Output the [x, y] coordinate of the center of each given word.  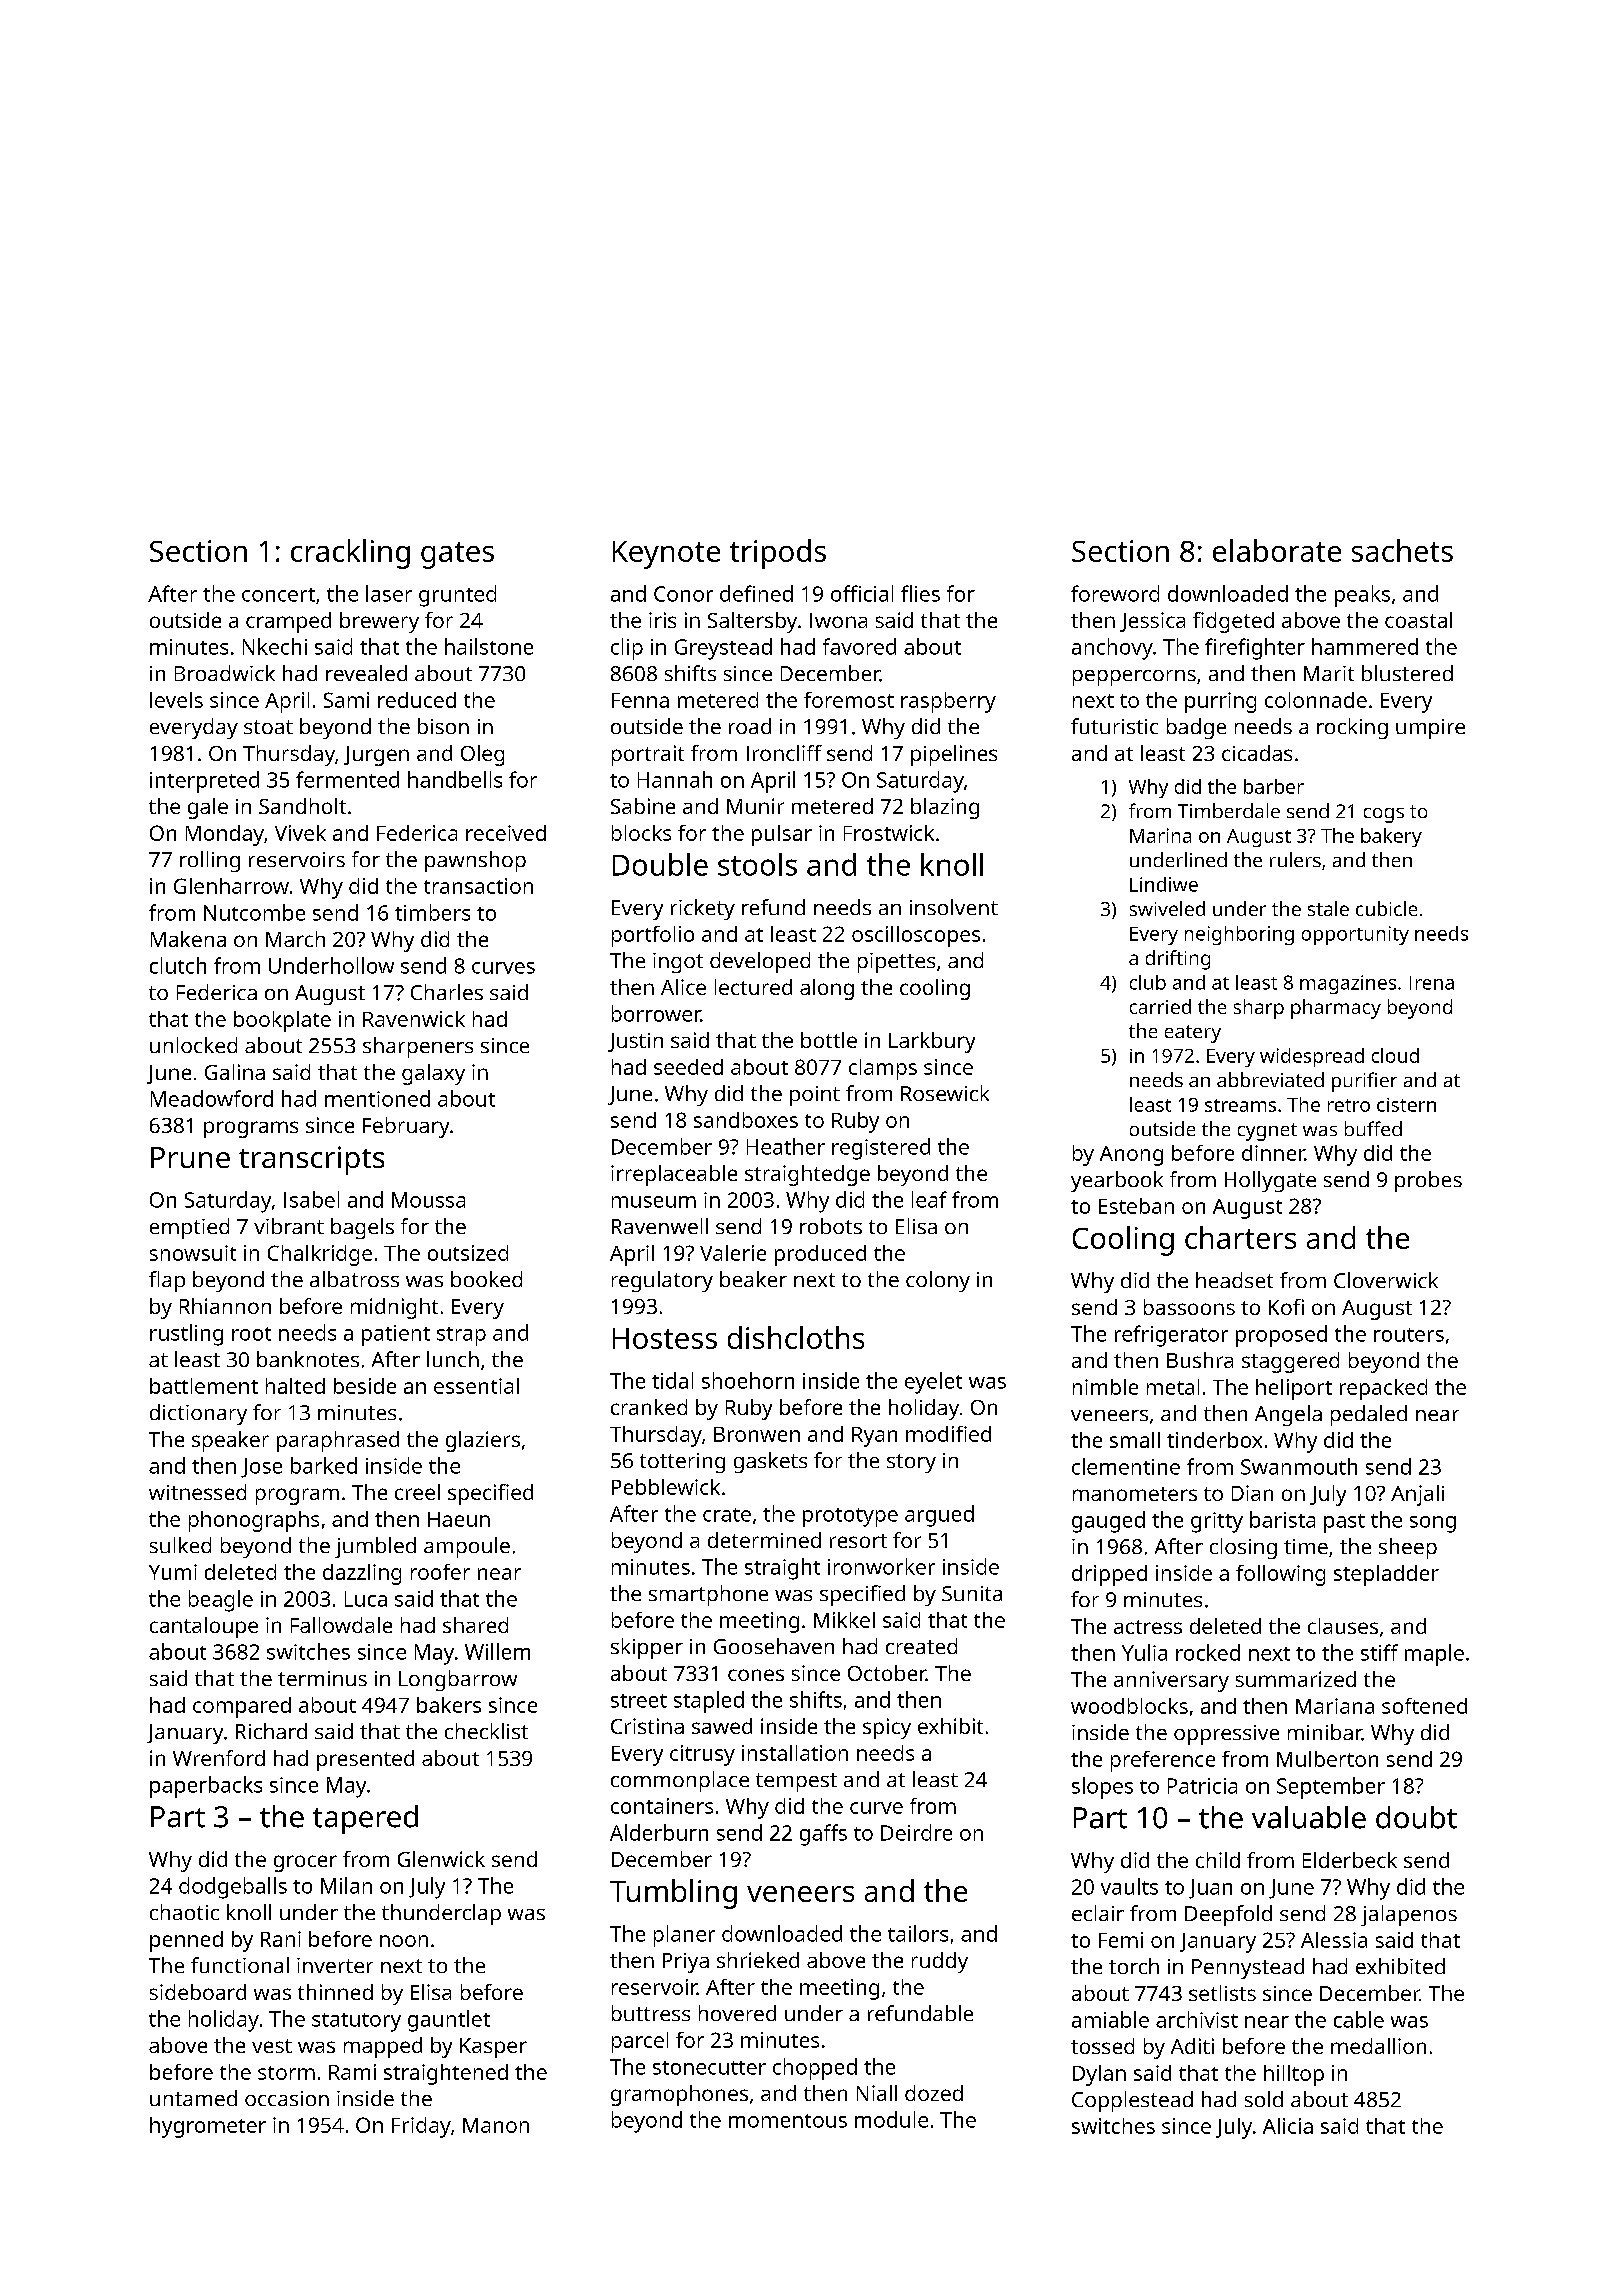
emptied [189, 1228]
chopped [815, 2069]
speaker [230, 1441]
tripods [778, 554]
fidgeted [1233, 622]
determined [764, 1540]
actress [1148, 1627]
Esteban [1136, 1206]
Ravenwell [660, 1226]
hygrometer [208, 2127]
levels [176, 700]
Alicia [1288, 2126]
